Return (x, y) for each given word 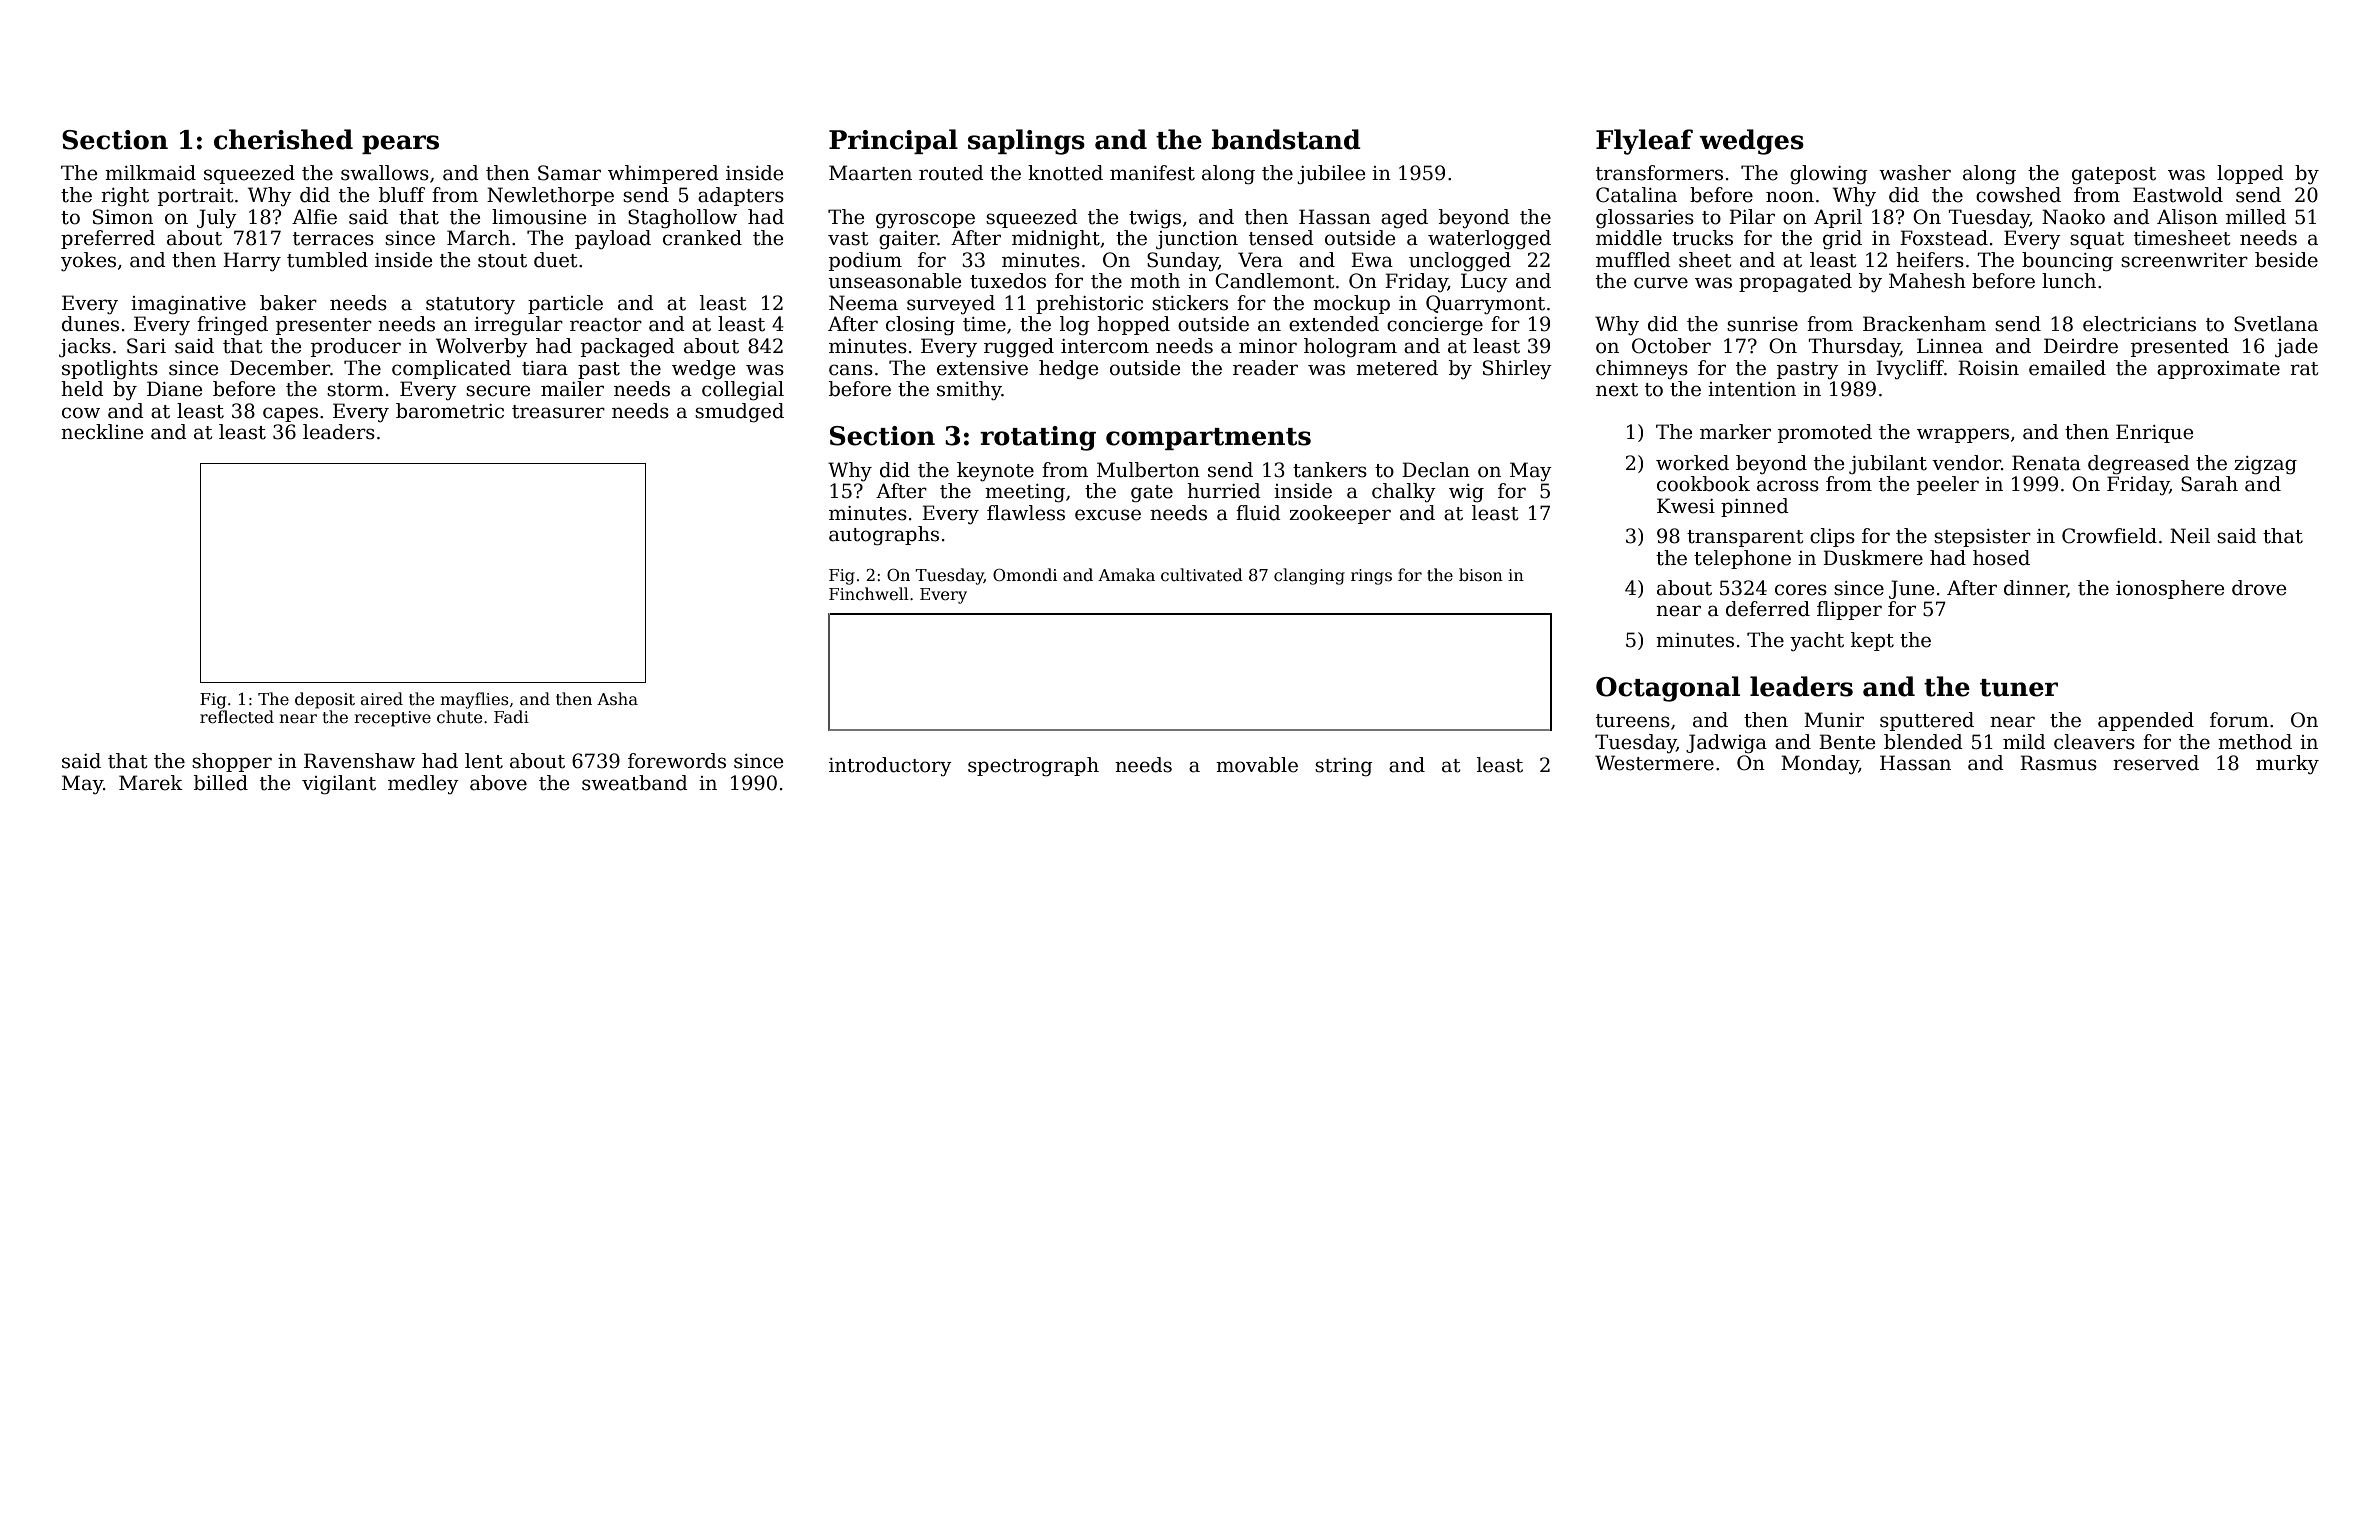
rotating (1038, 438)
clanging (1309, 576)
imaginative (188, 305)
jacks (85, 347)
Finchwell (869, 593)
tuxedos (1008, 281)
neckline (102, 432)
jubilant (1888, 464)
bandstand (1286, 139)
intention (1752, 389)
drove (2259, 588)
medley (423, 784)
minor (1268, 346)
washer (1915, 173)
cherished (283, 139)
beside (2286, 260)
